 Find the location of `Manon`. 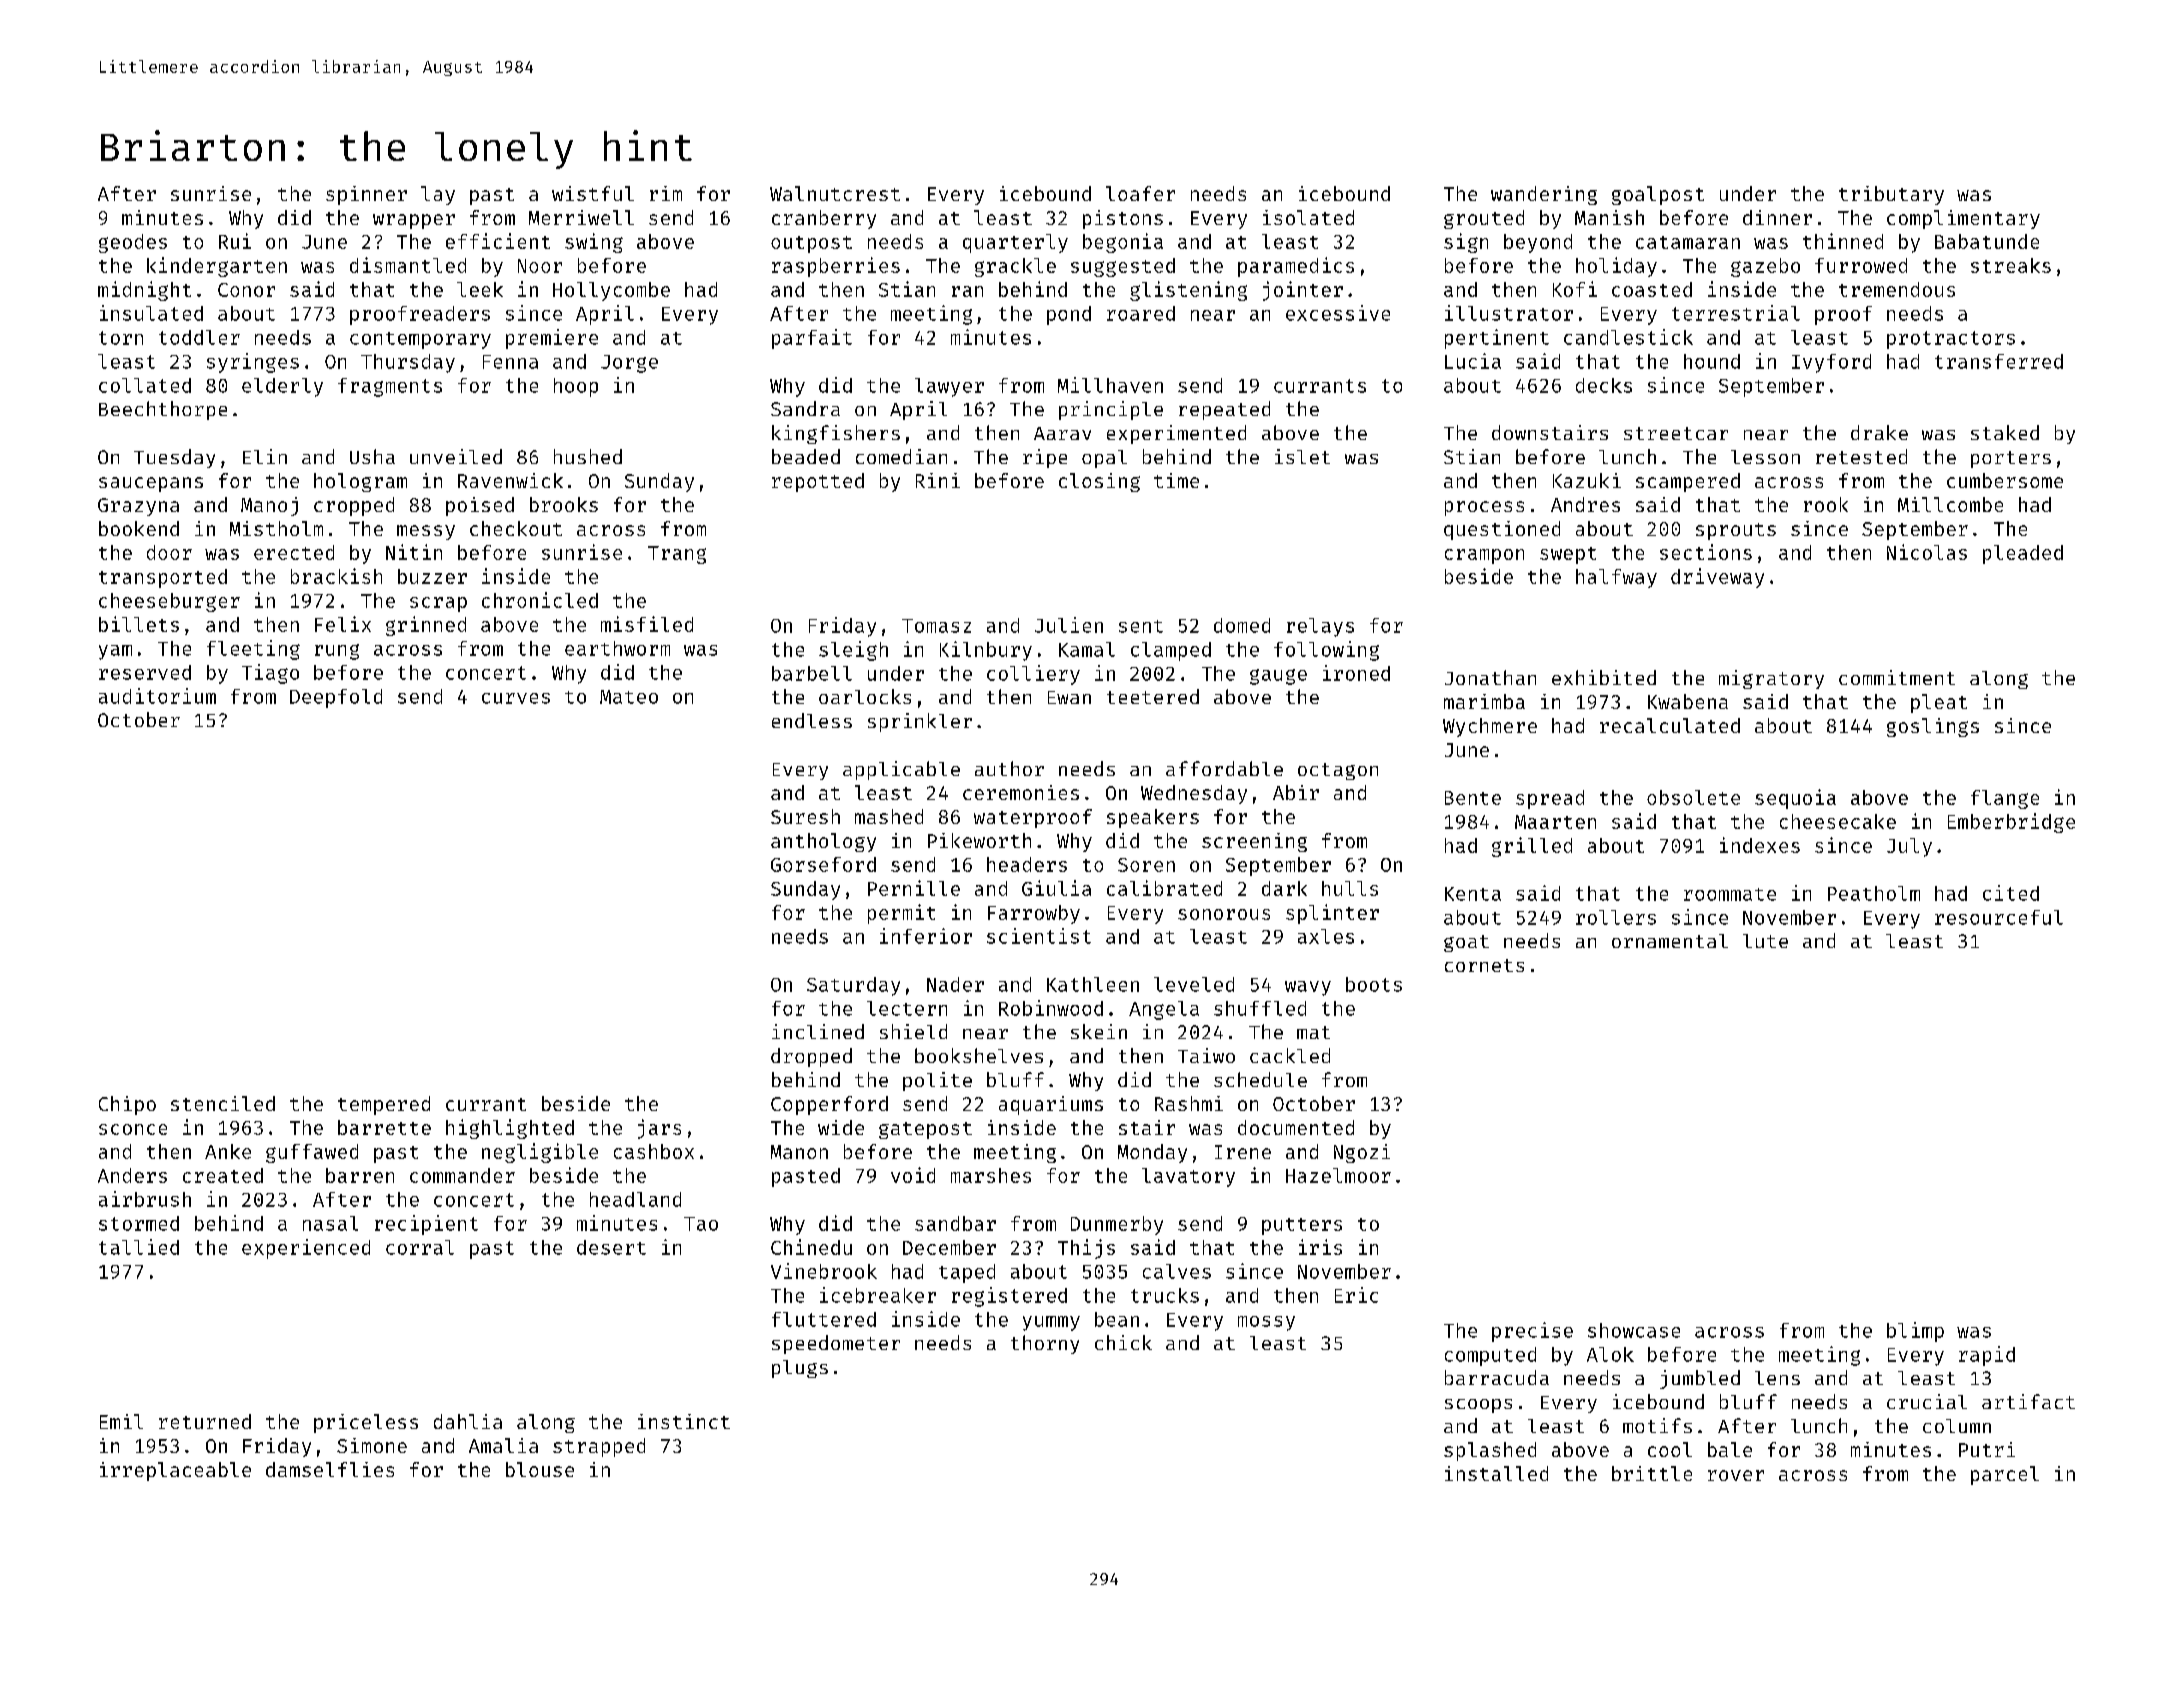

Manon is located at coordinates (799, 1152).
